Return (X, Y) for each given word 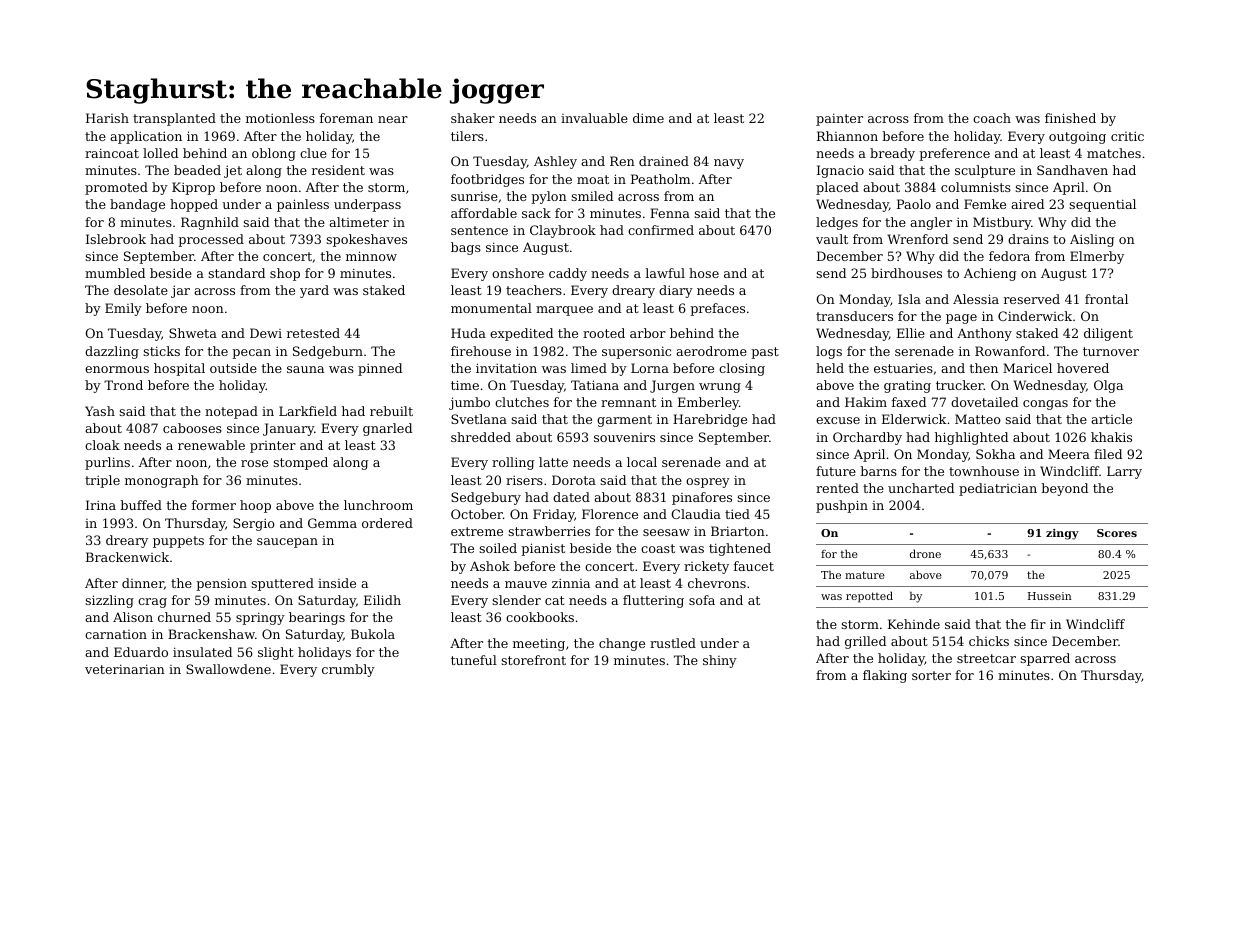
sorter (931, 675)
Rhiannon (847, 136)
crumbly (348, 670)
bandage (137, 205)
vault (832, 239)
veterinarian (125, 669)
